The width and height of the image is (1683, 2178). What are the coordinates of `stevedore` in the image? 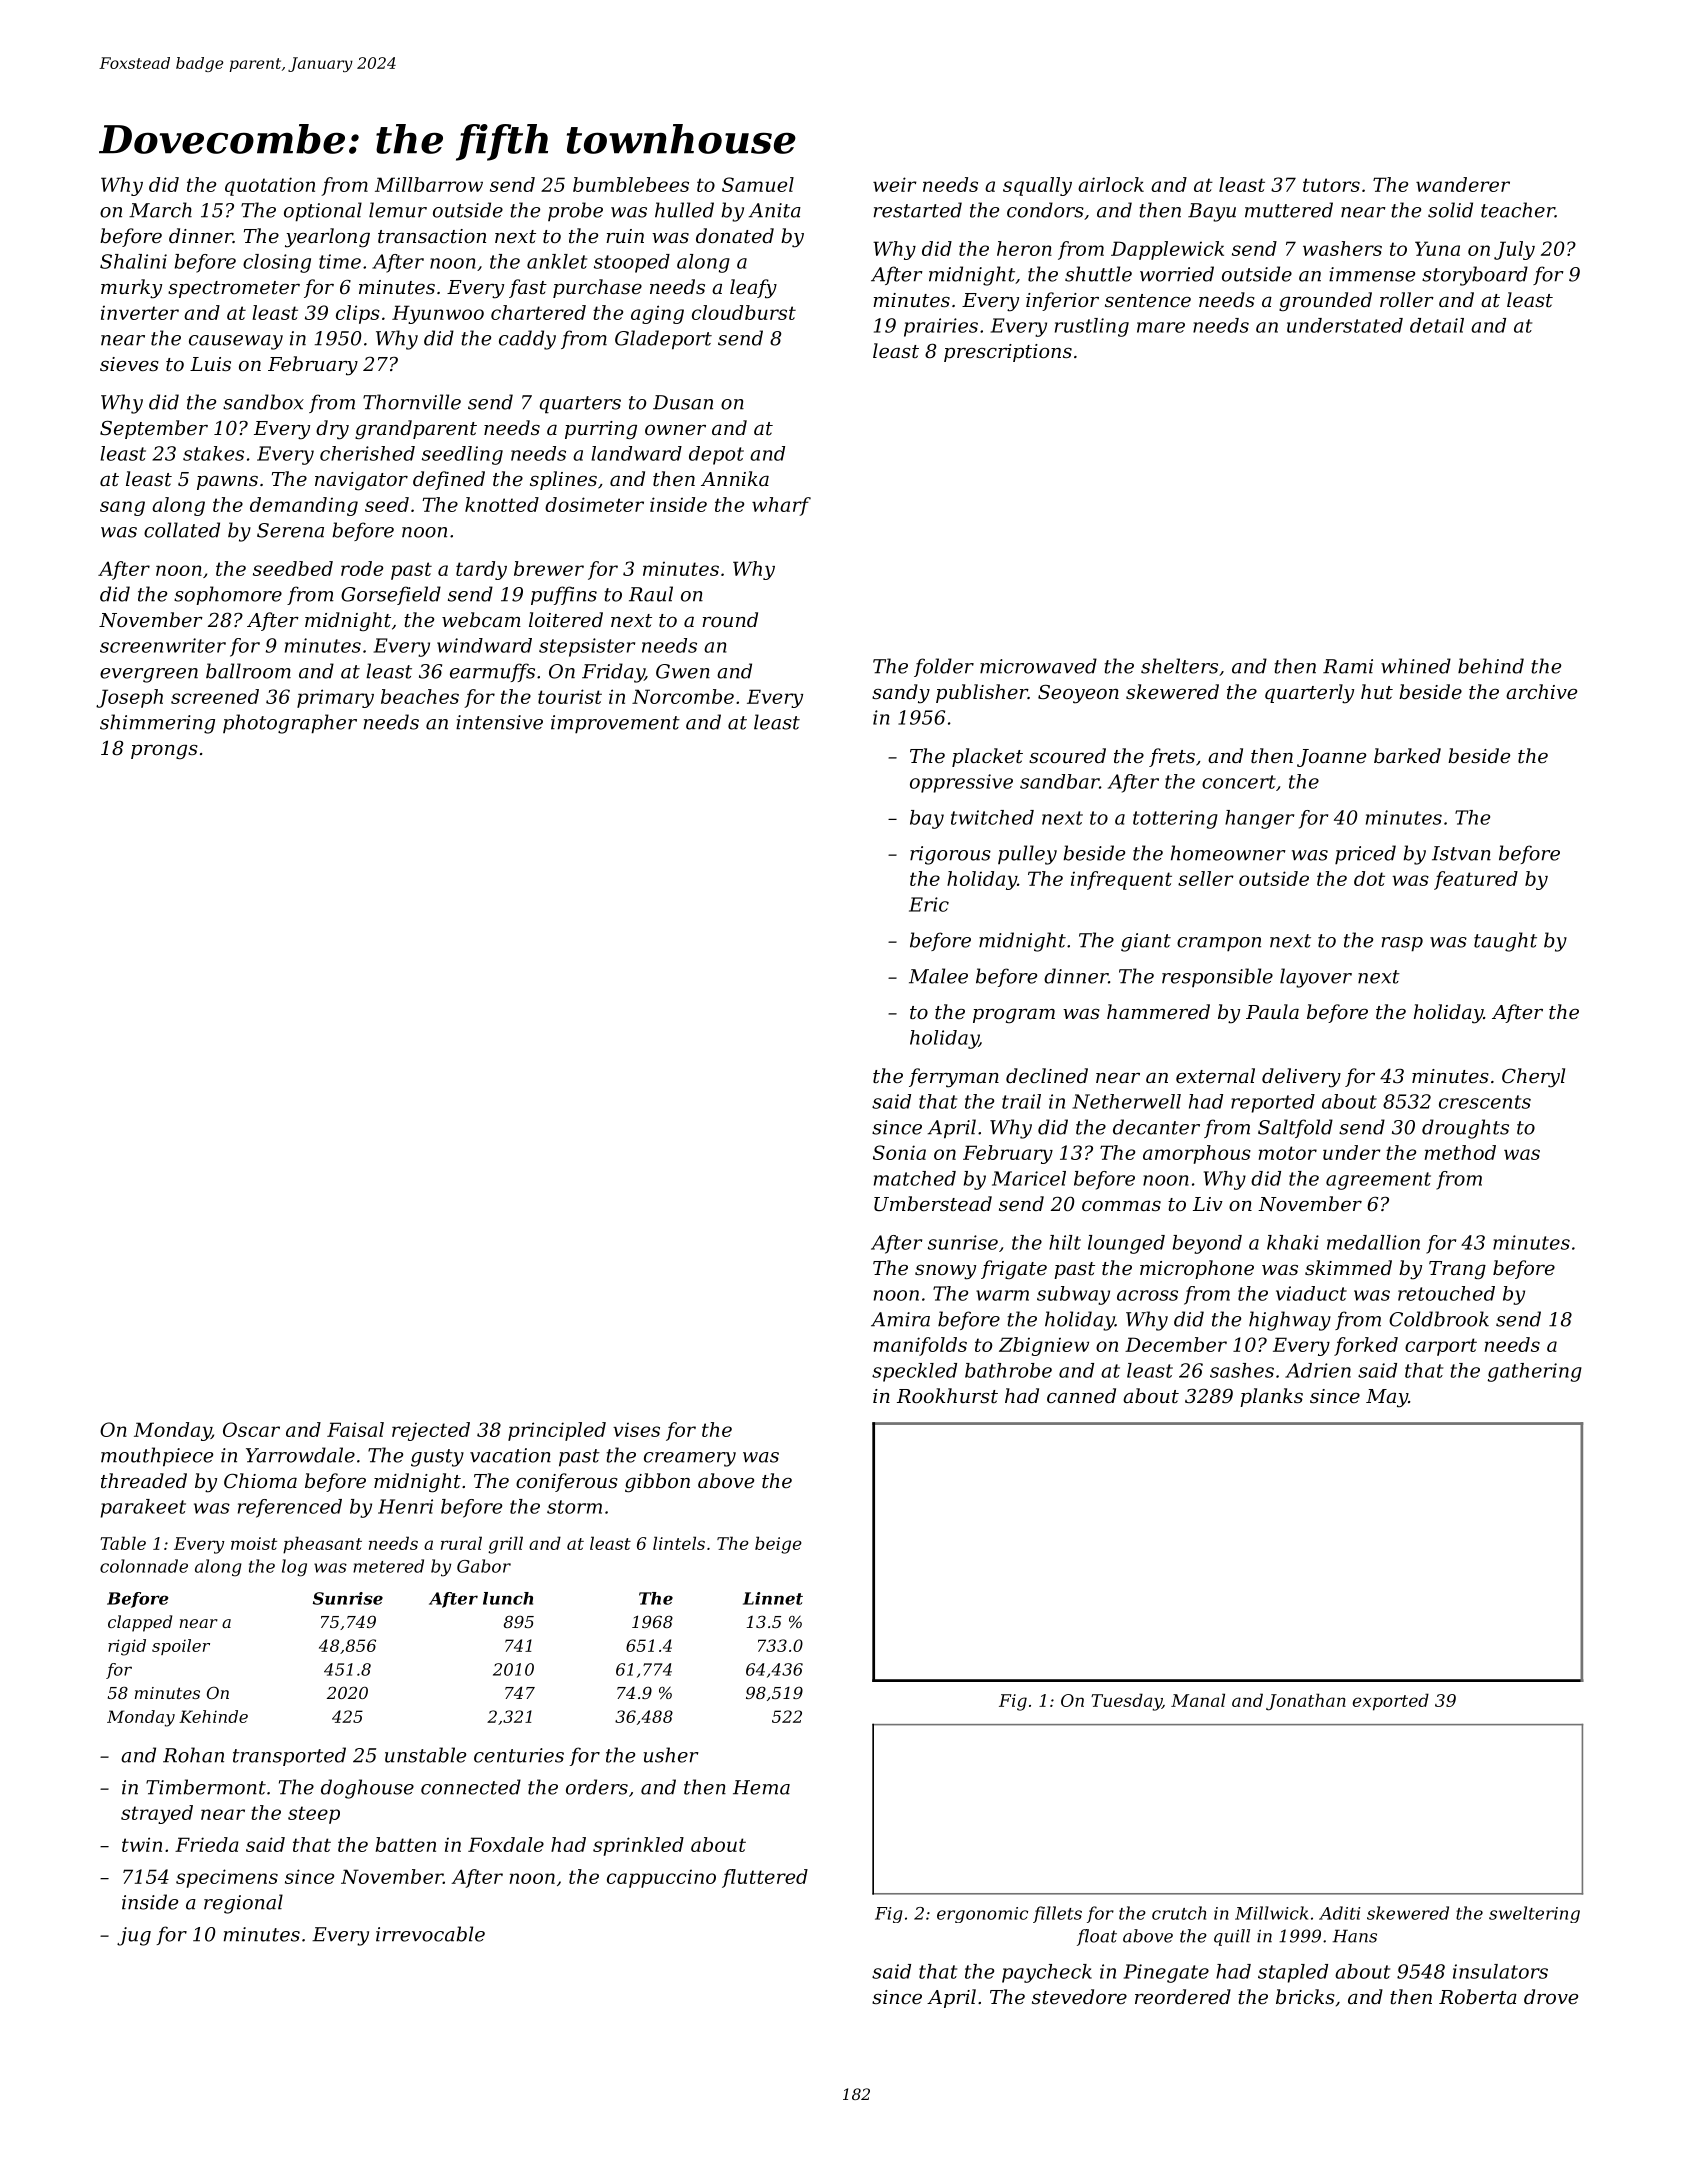 It's located at (1079, 1996).
